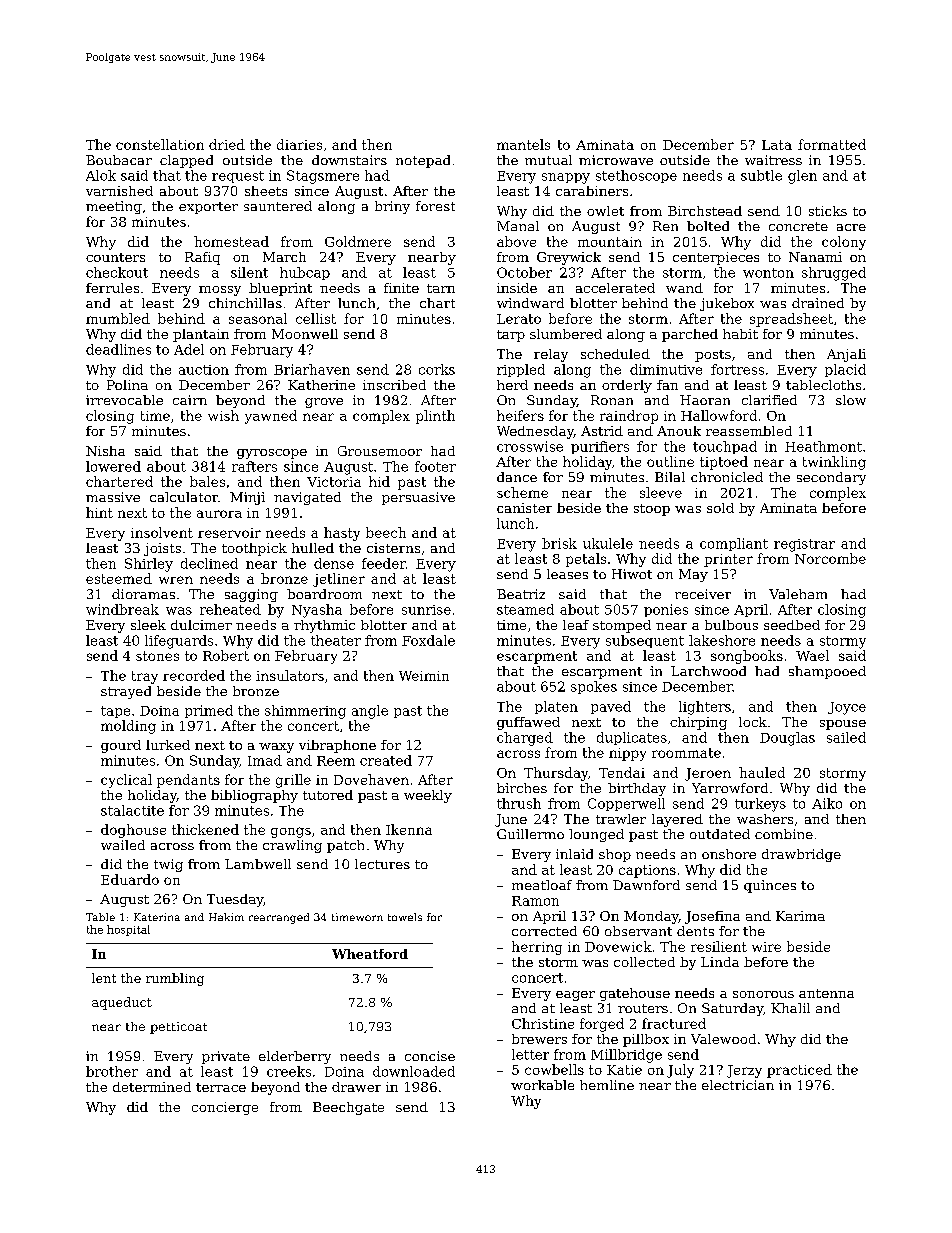  What do you see at coordinates (831, 478) in the screenshot?
I see `secondary` at bounding box center [831, 478].
